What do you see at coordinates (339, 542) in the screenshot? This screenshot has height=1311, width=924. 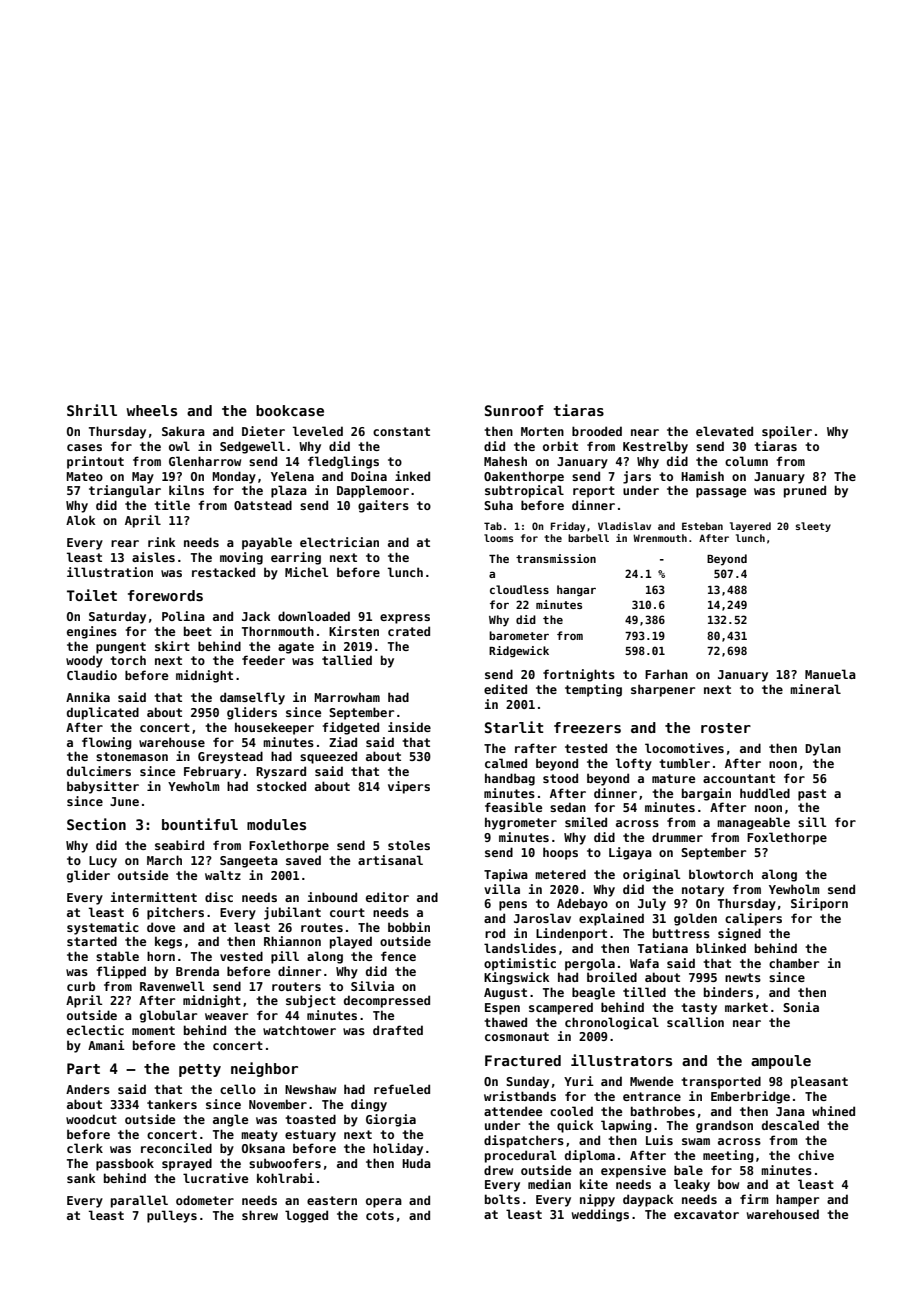 I see `electrician` at bounding box center [339, 542].
